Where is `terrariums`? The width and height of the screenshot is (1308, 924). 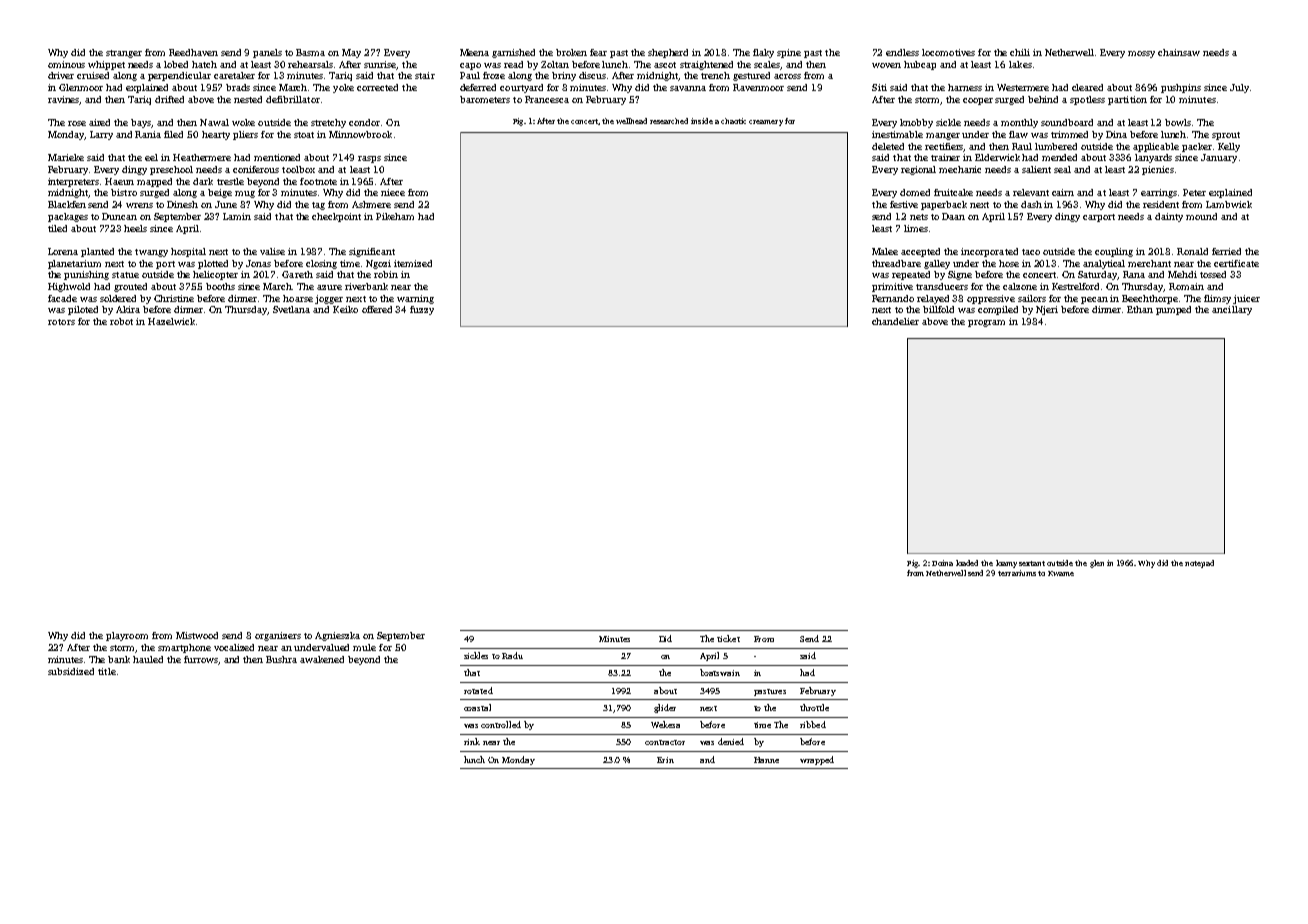 terrariums is located at coordinates (1017, 573).
